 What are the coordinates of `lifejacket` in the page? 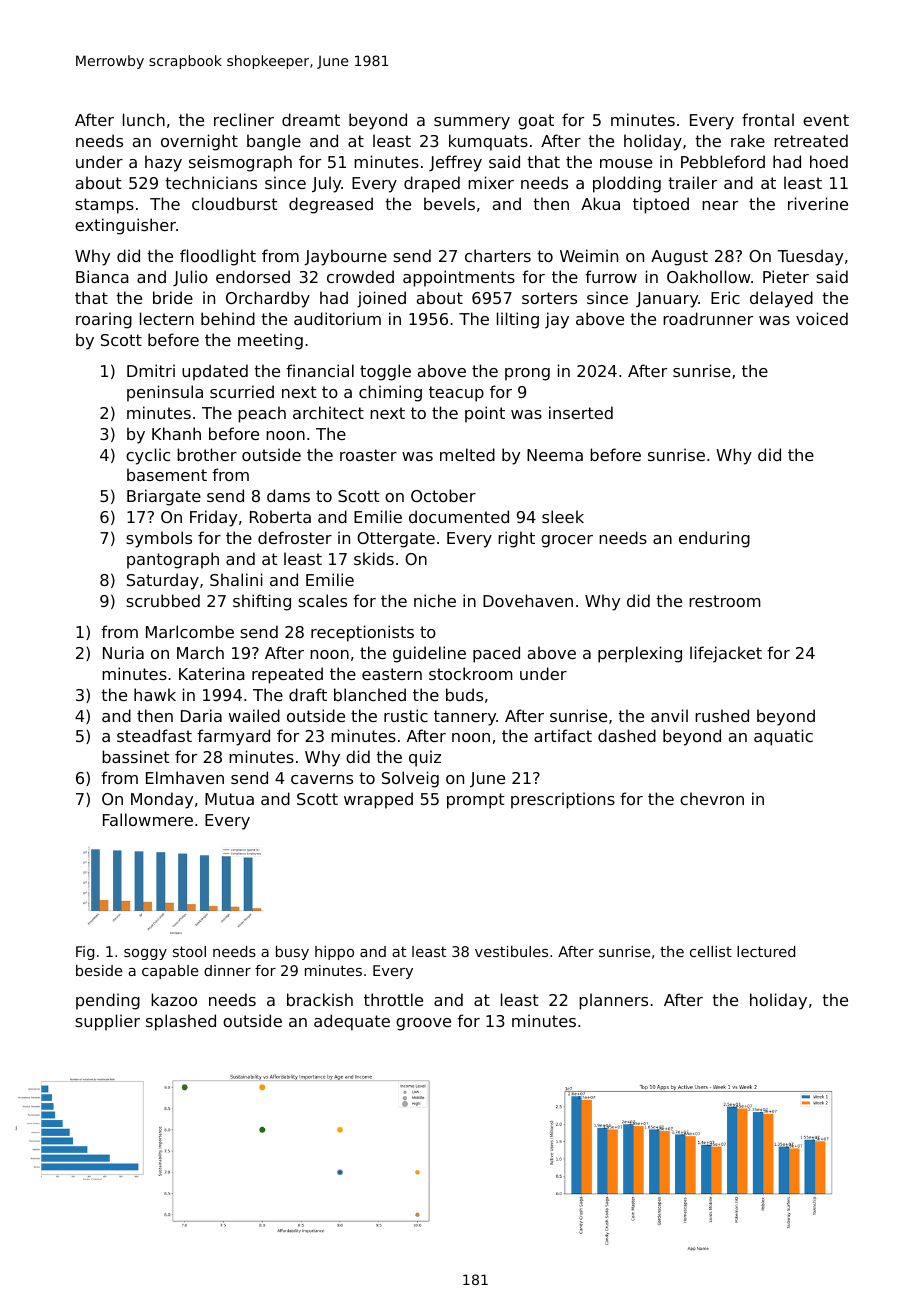 It's located at (726, 654).
